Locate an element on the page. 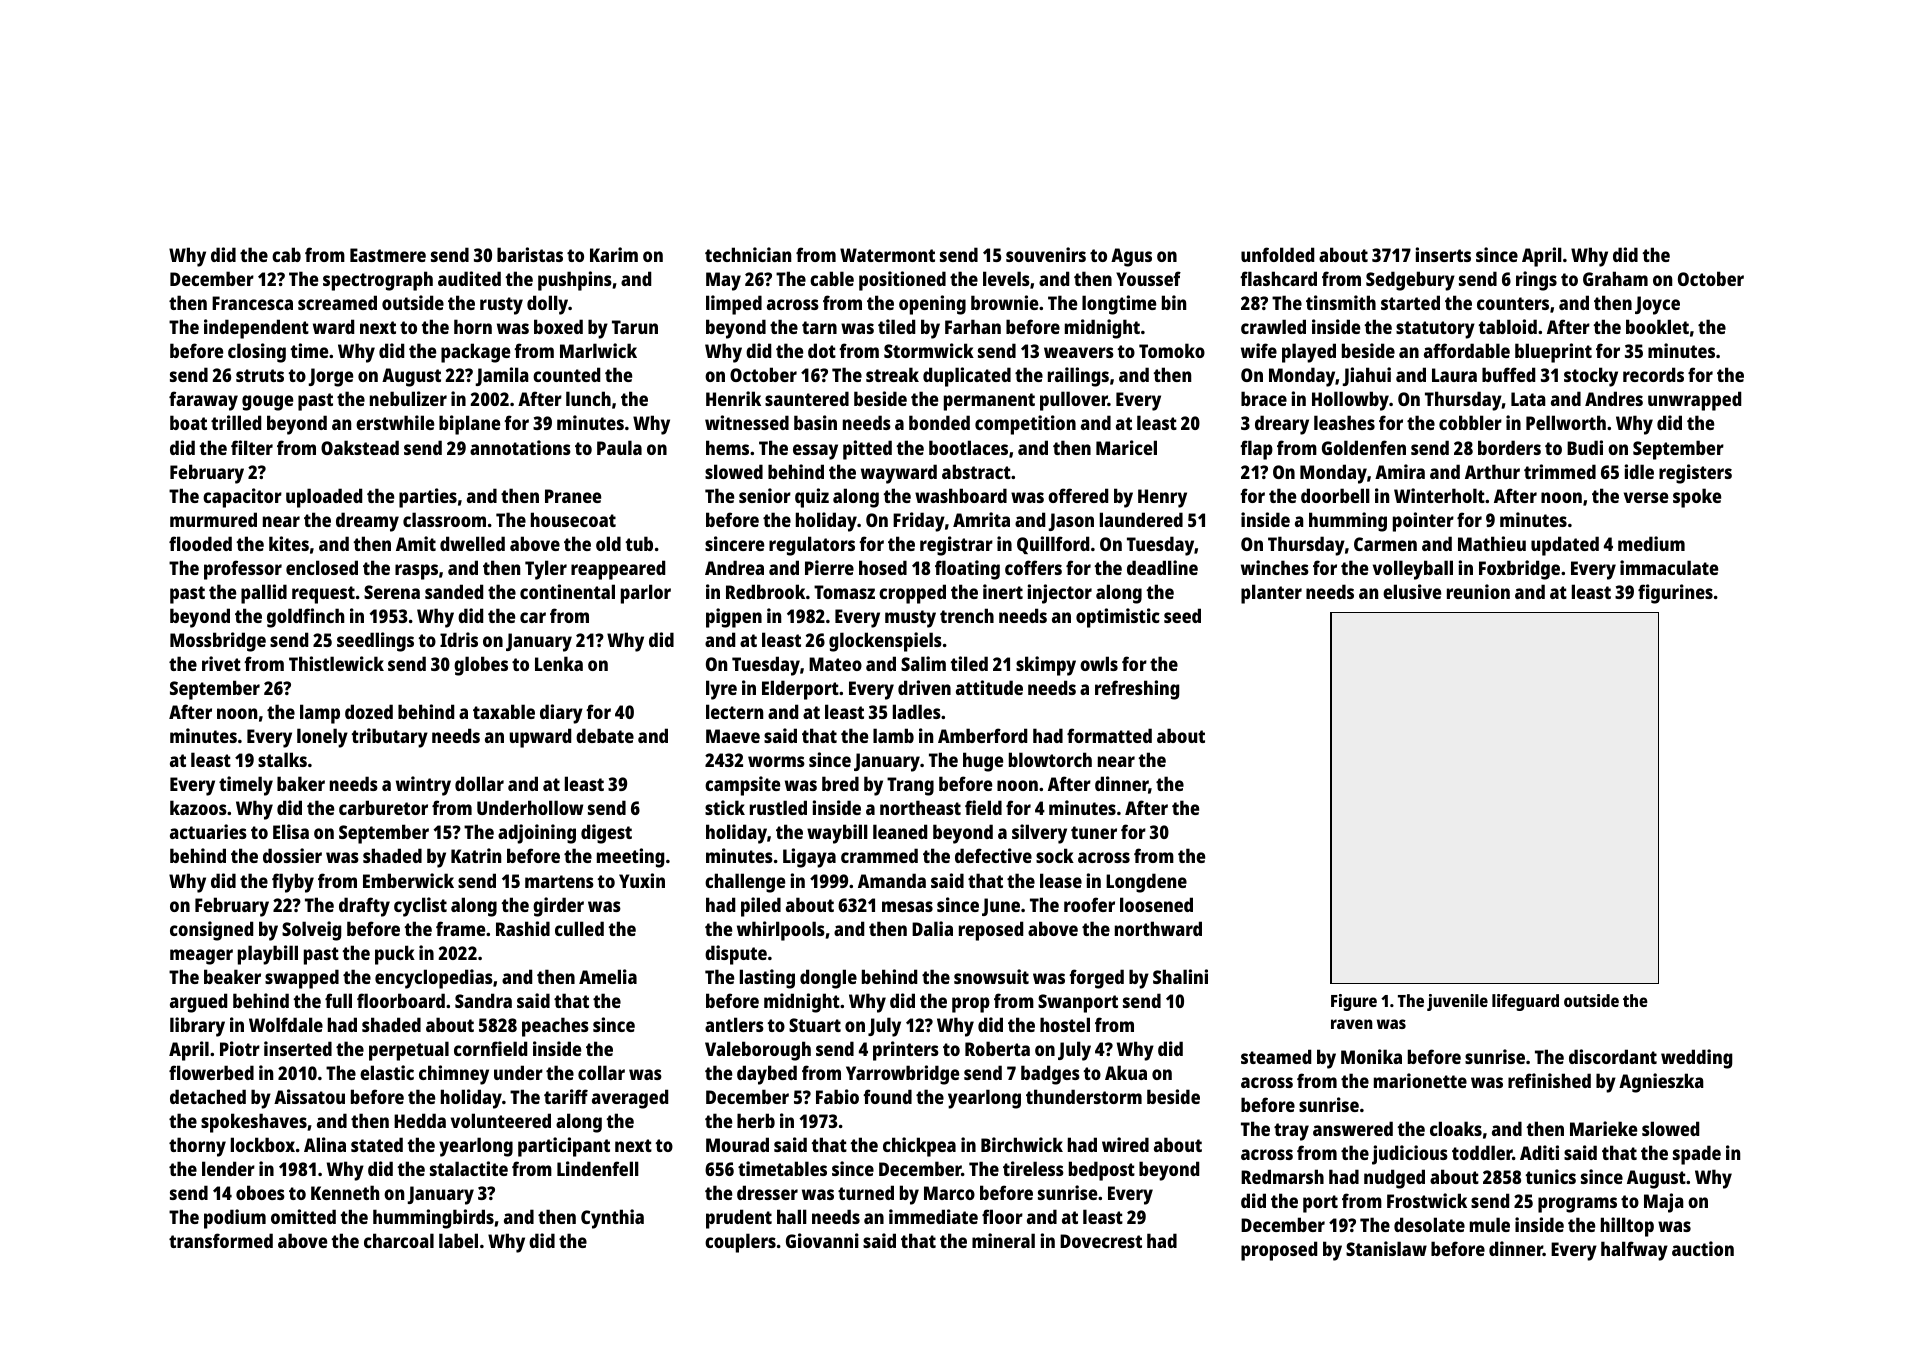  dispute is located at coordinates (736, 955).
